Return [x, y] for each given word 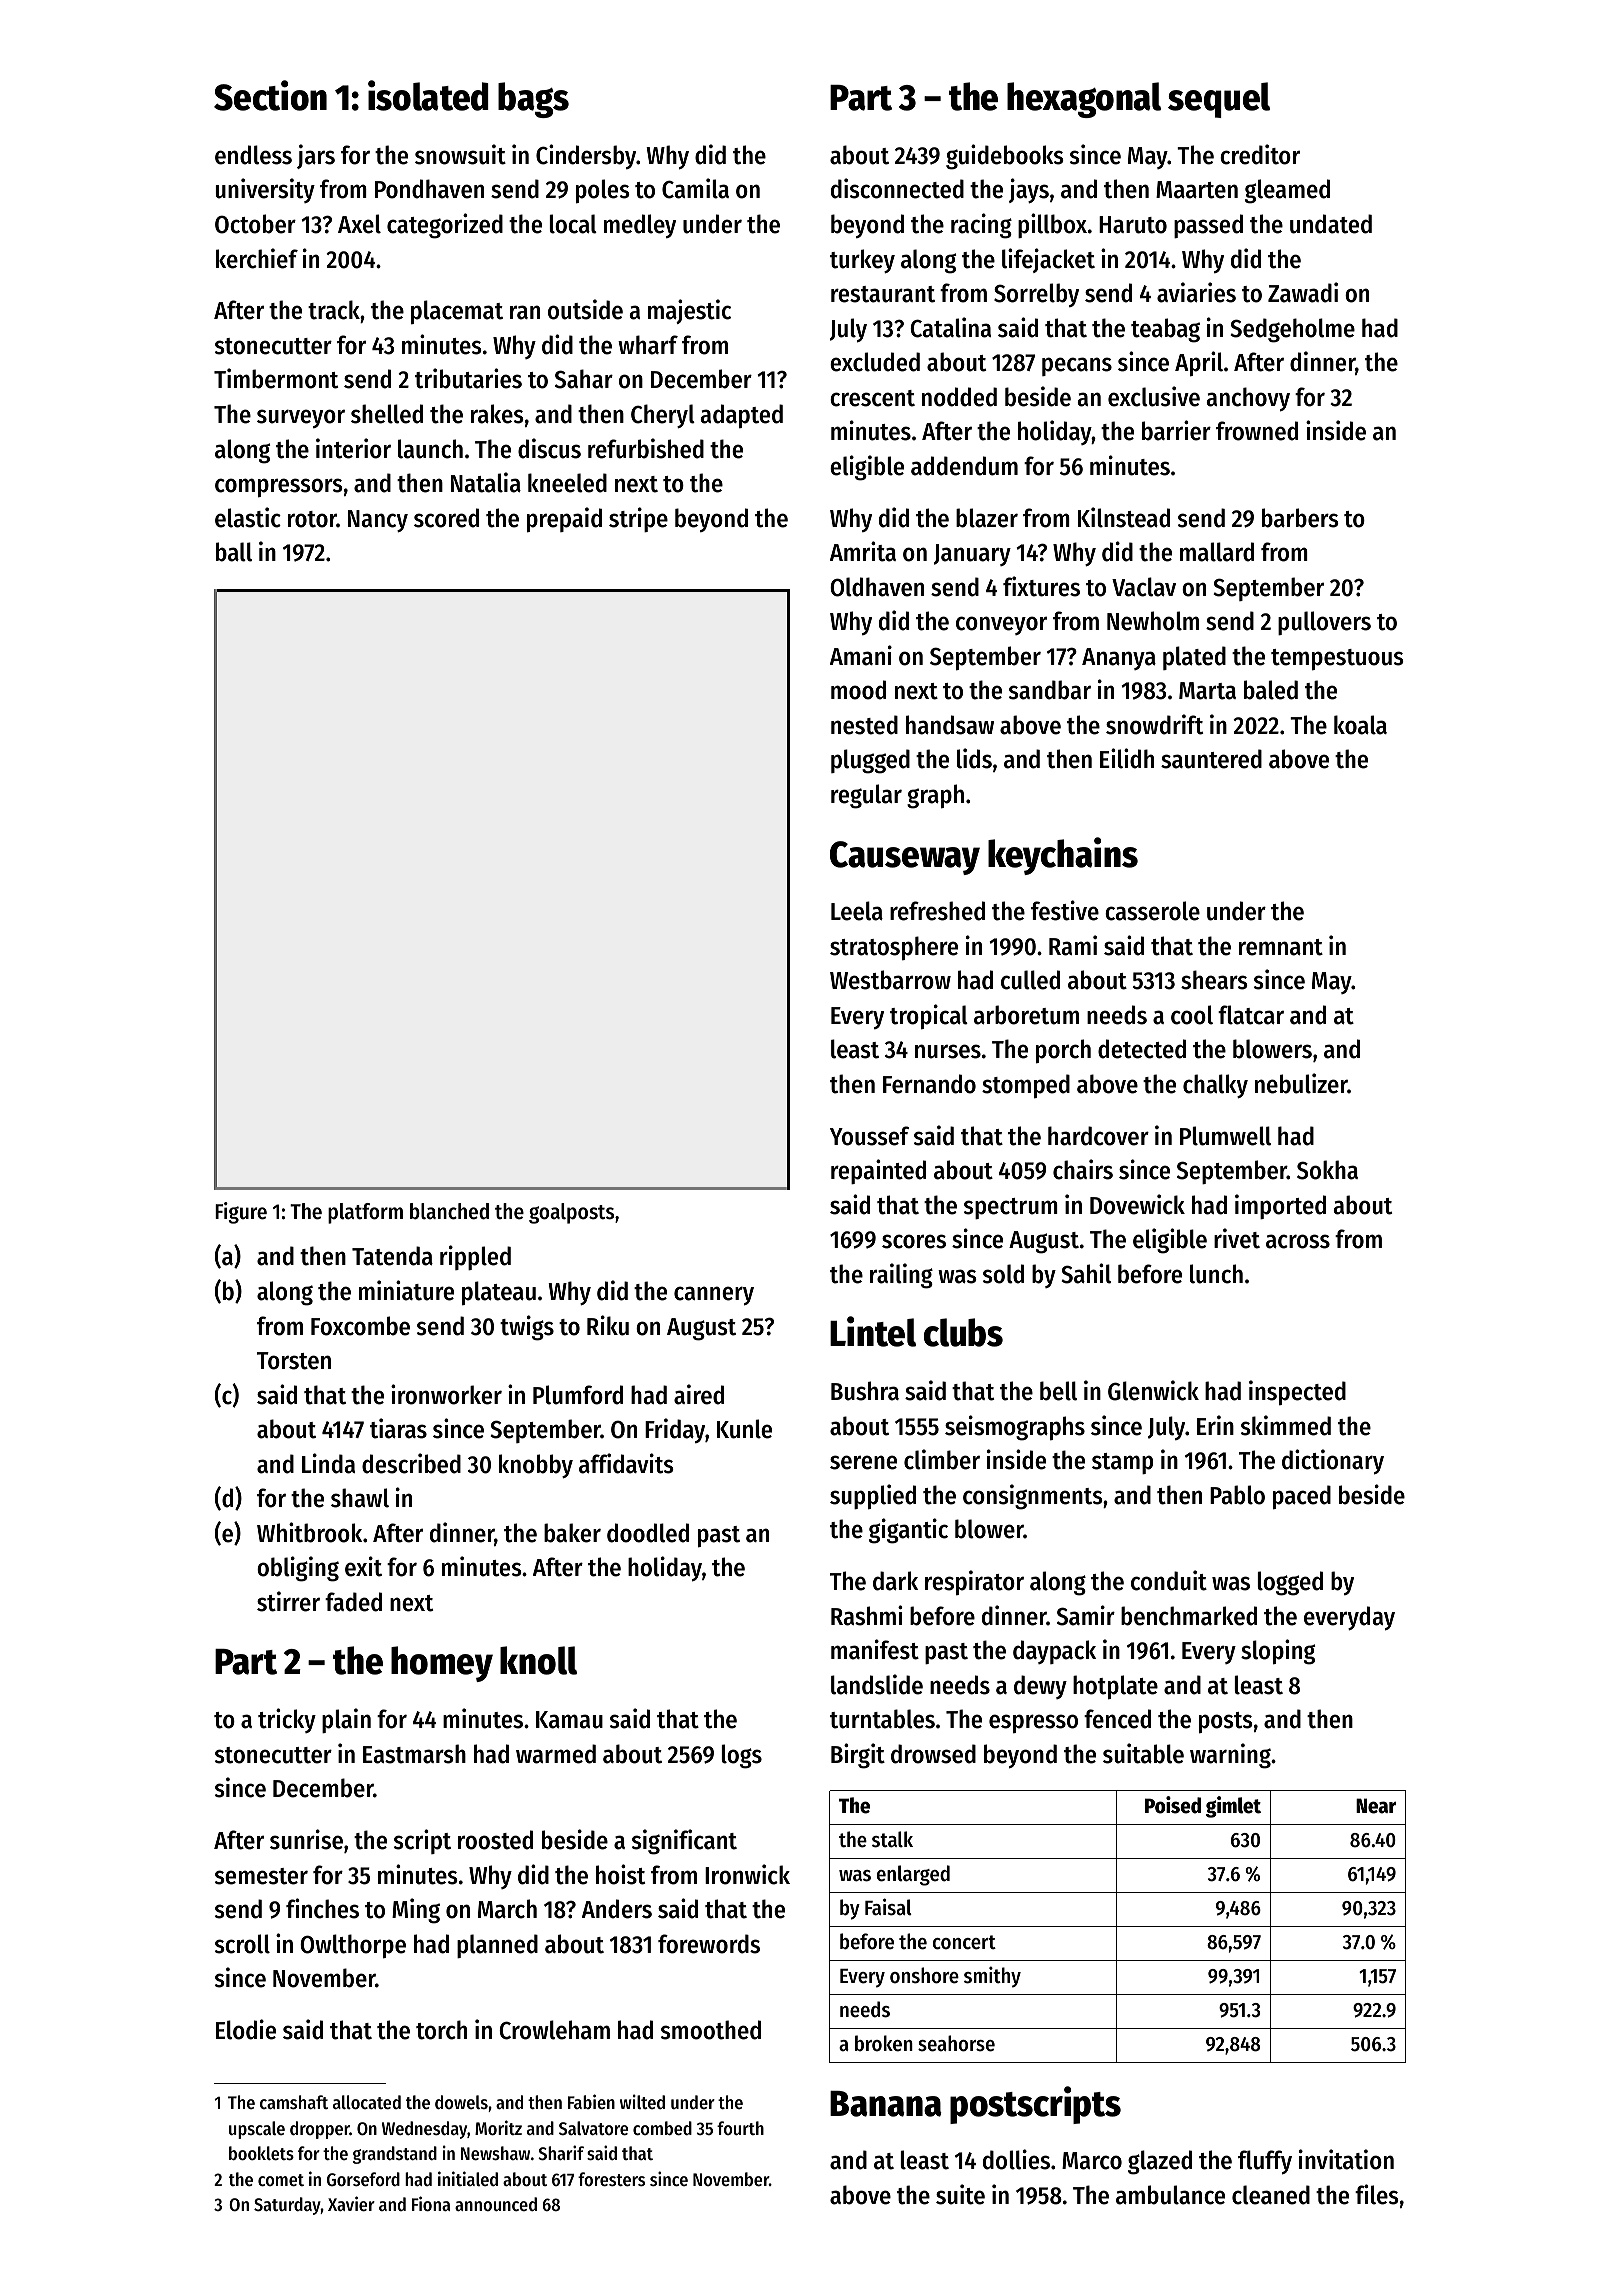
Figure [241, 1213]
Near [1376, 1806]
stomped [1026, 1086]
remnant [1281, 947]
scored [446, 518]
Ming [416, 1911]
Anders [617, 1909]
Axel [359, 224]
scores [914, 1241]
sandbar [1050, 690]
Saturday [287, 2206]
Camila [695, 188]
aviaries [1196, 292]
